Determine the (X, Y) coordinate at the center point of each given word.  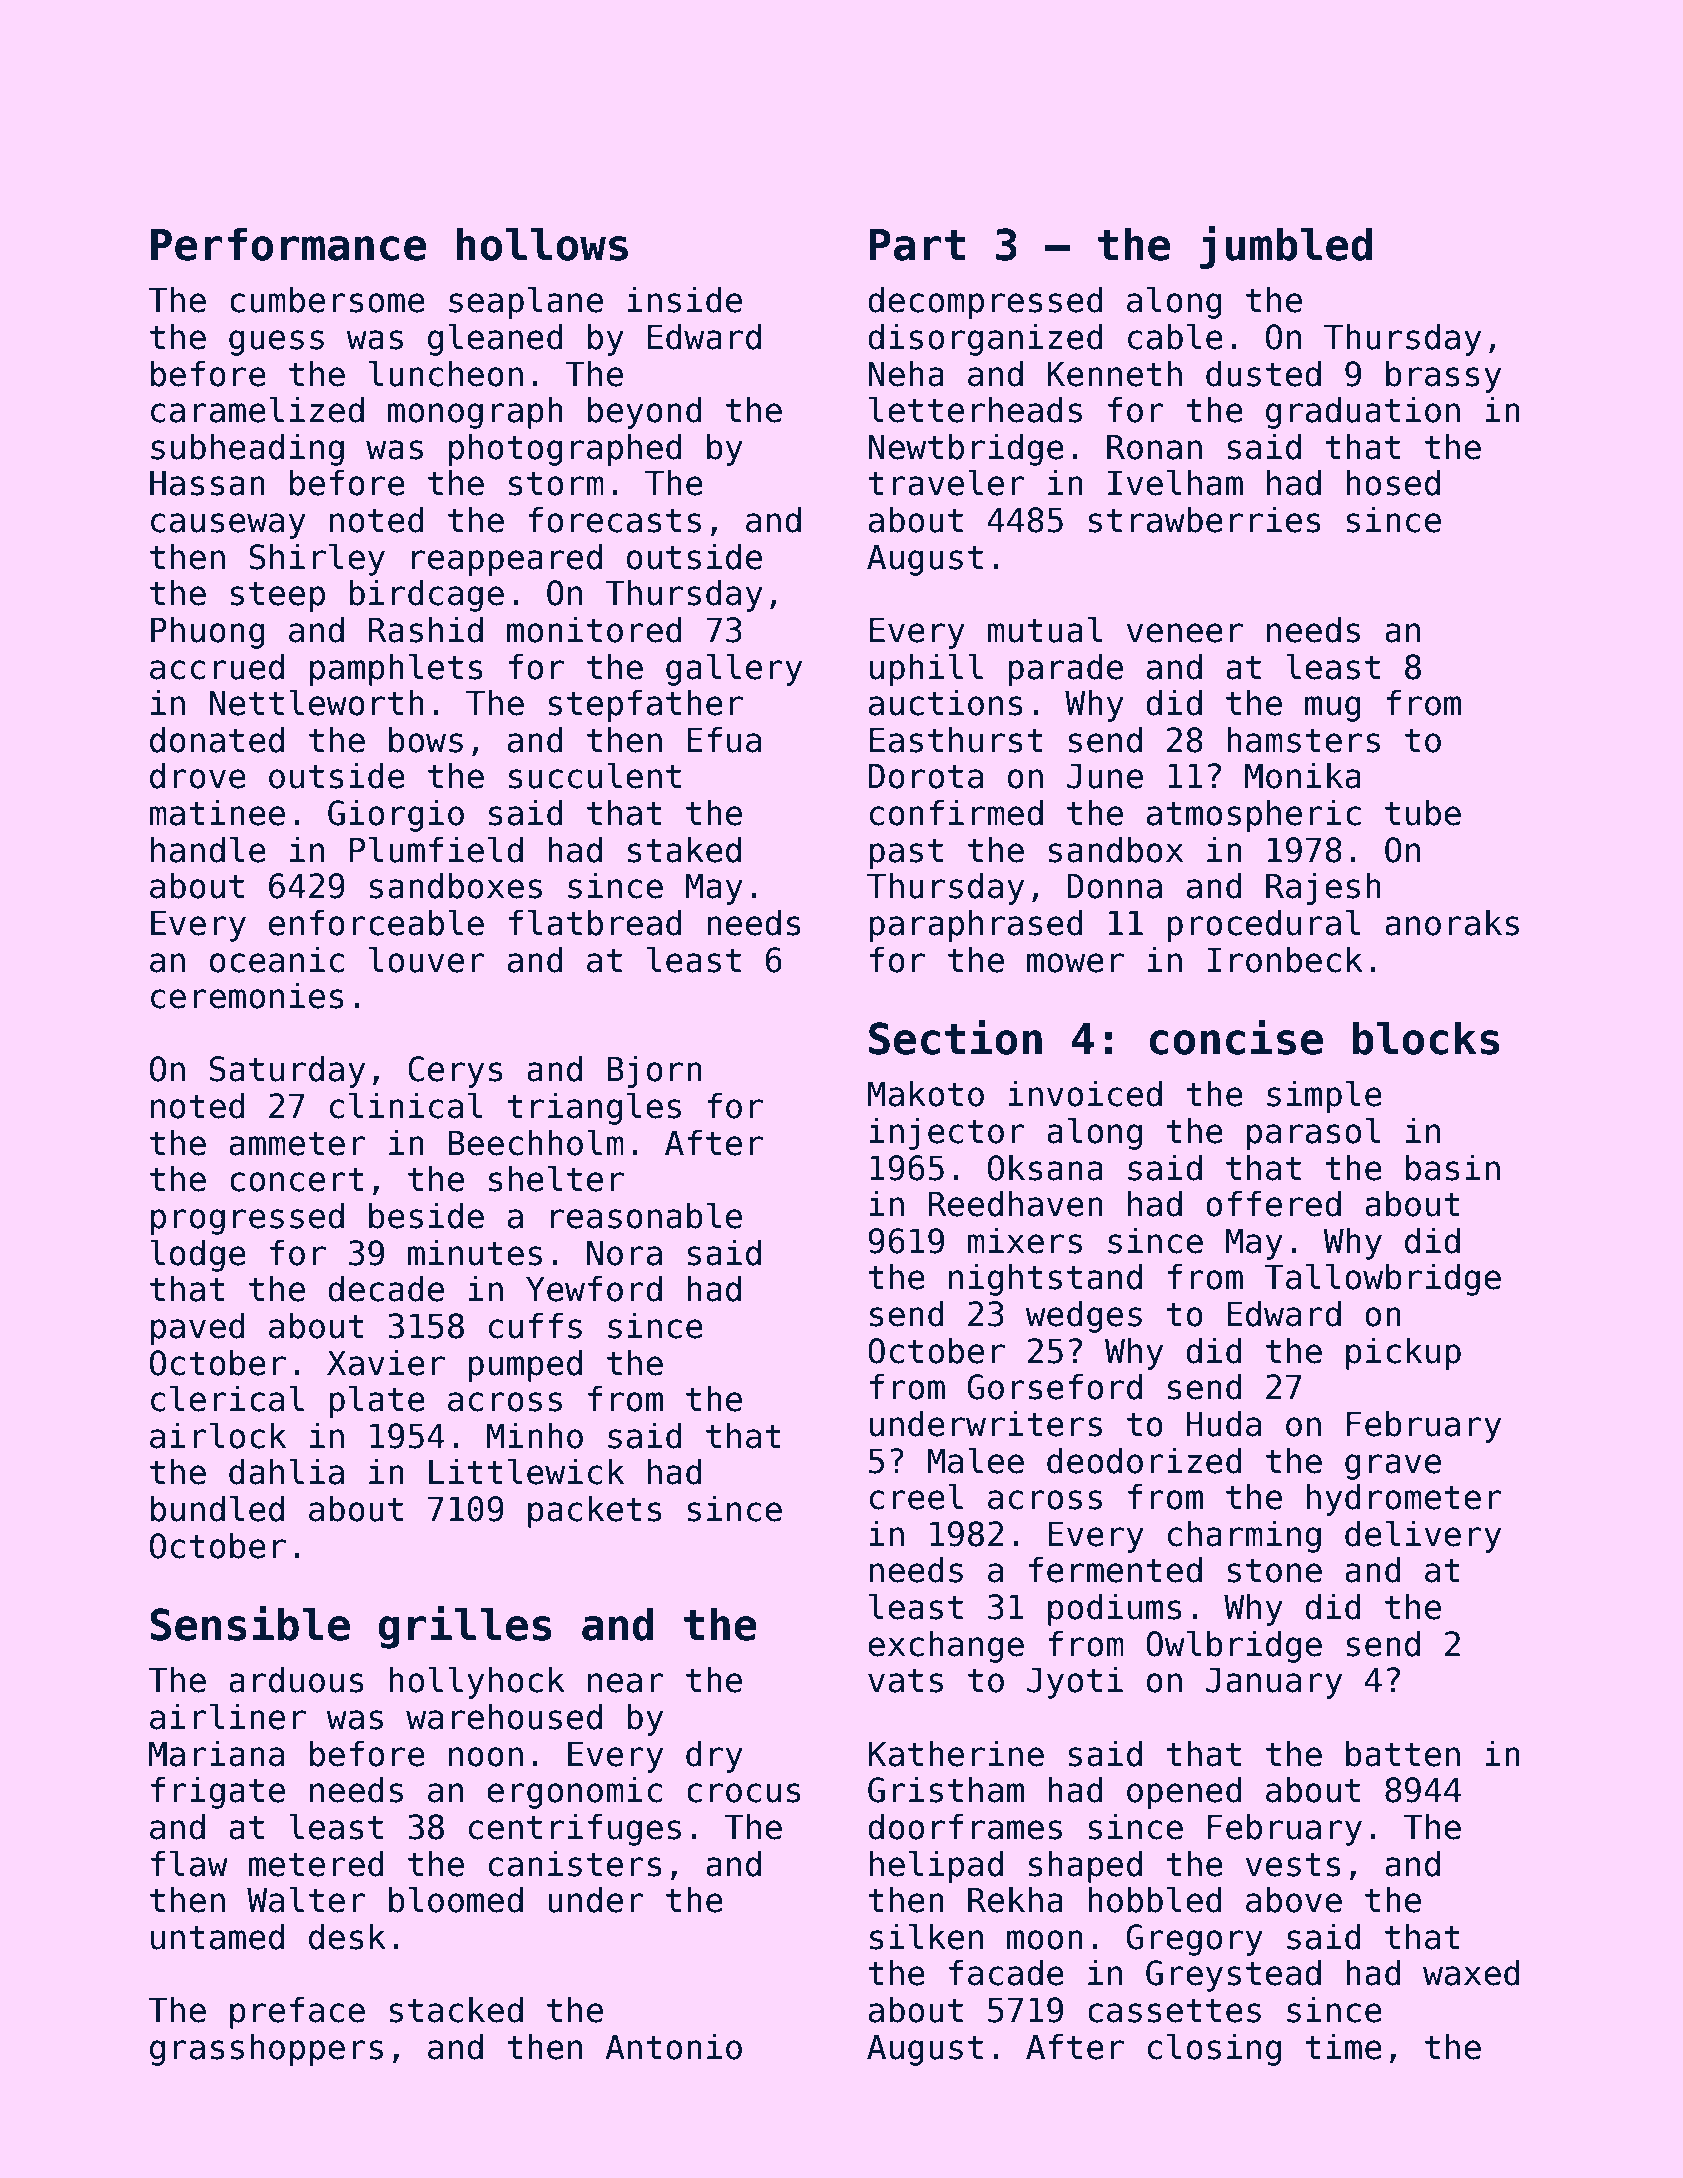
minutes (475, 1252)
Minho (535, 1435)
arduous (296, 1679)
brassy (1443, 376)
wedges (1084, 1316)
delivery (1423, 1536)
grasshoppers (266, 2049)
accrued (217, 666)
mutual (1044, 629)
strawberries (1204, 519)
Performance (288, 244)
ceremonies (247, 995)
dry (714, 1756)
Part (918, 245)
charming (1244, 1536)
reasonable (646, 1215)
